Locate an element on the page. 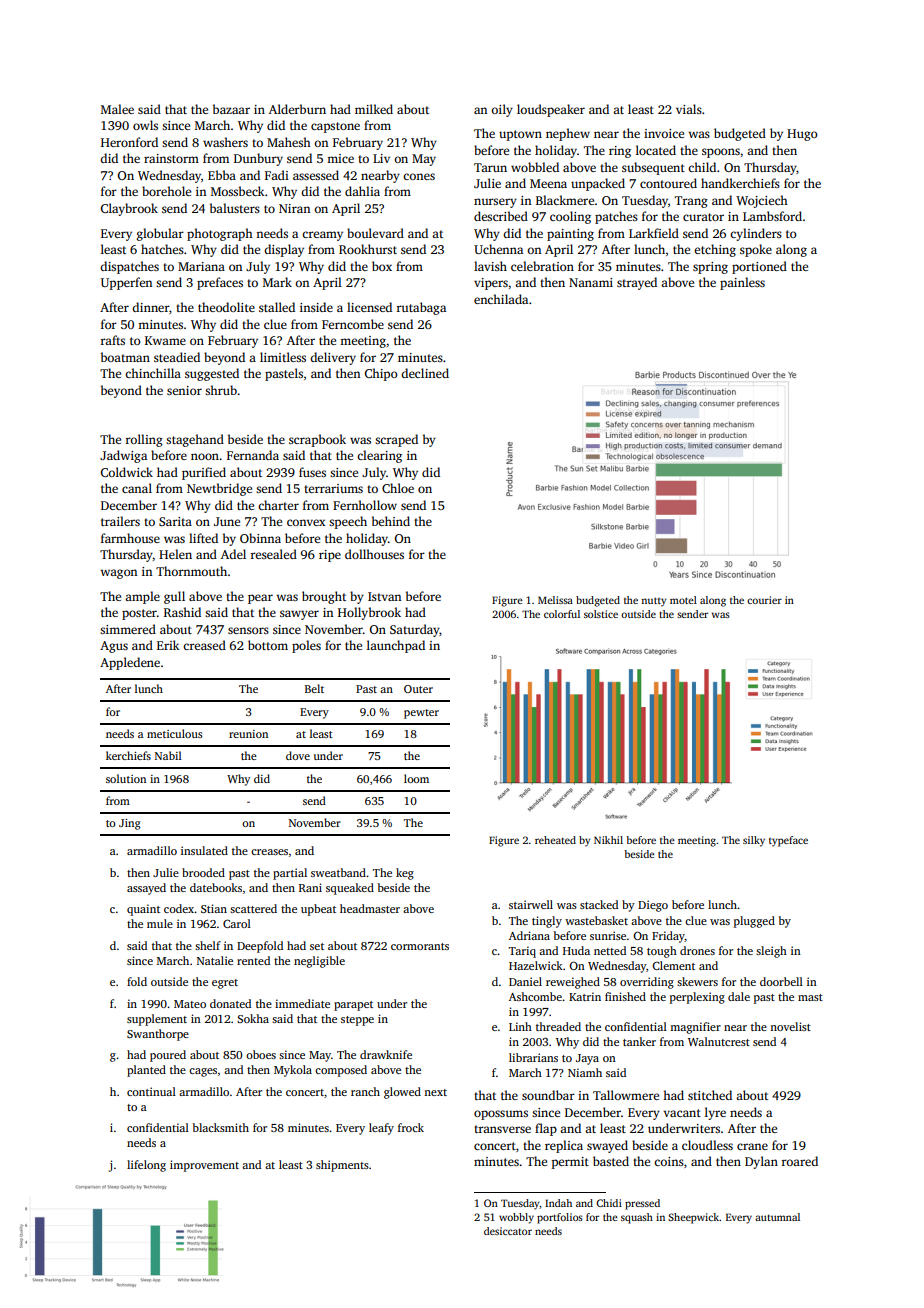 The height and width of the image is (1308, 924). replica is located at coordinates (564, 1146).
